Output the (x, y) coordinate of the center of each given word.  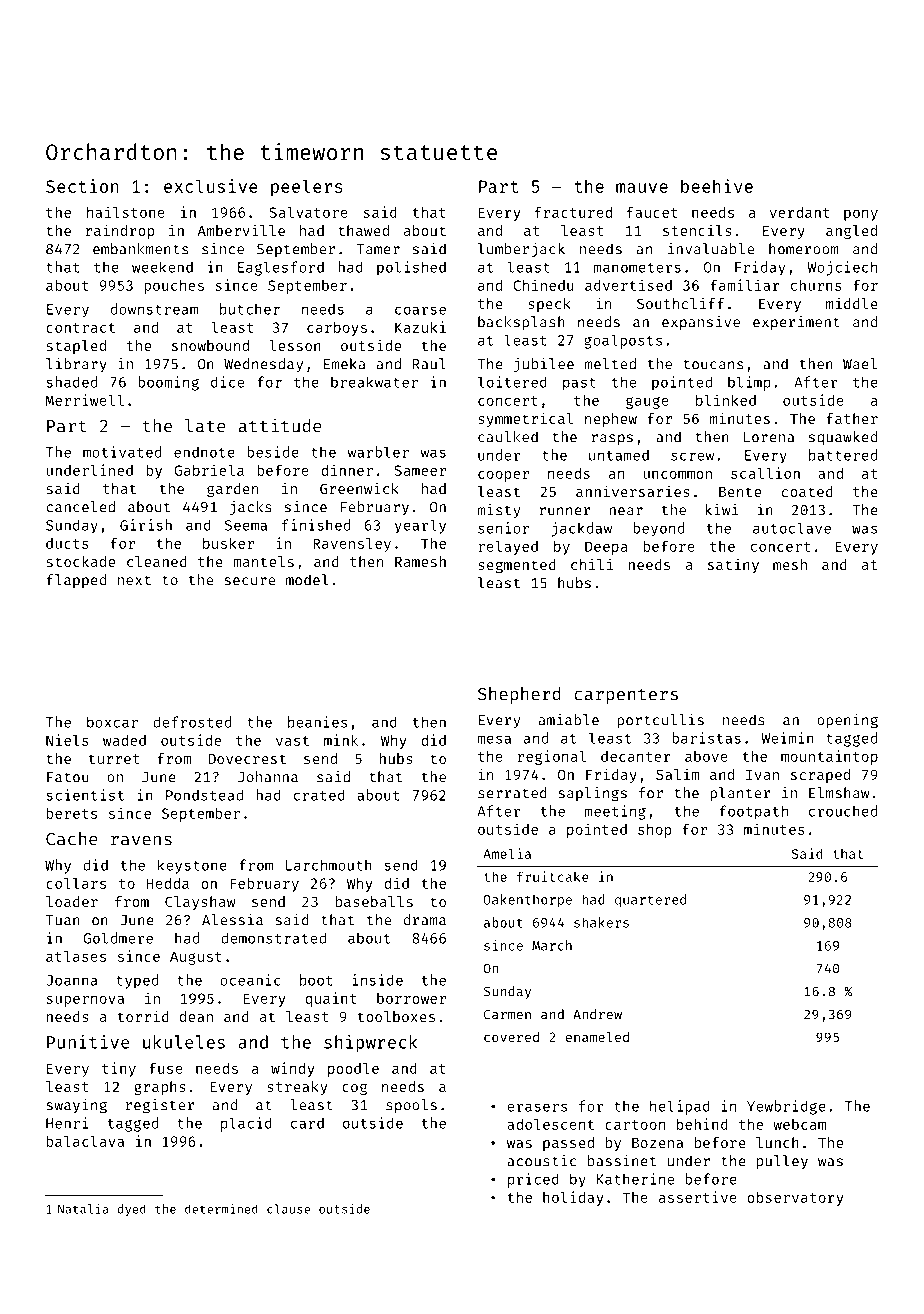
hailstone (126, 212)
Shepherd (519, 695)
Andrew (597, 1014)
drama (425, 920)
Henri (67, 1123)
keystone (192, 866)
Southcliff (680, 303)
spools (411, 1106)
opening (847, 721)
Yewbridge (786, 1107)
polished (411, 268)
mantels (263, 561)
